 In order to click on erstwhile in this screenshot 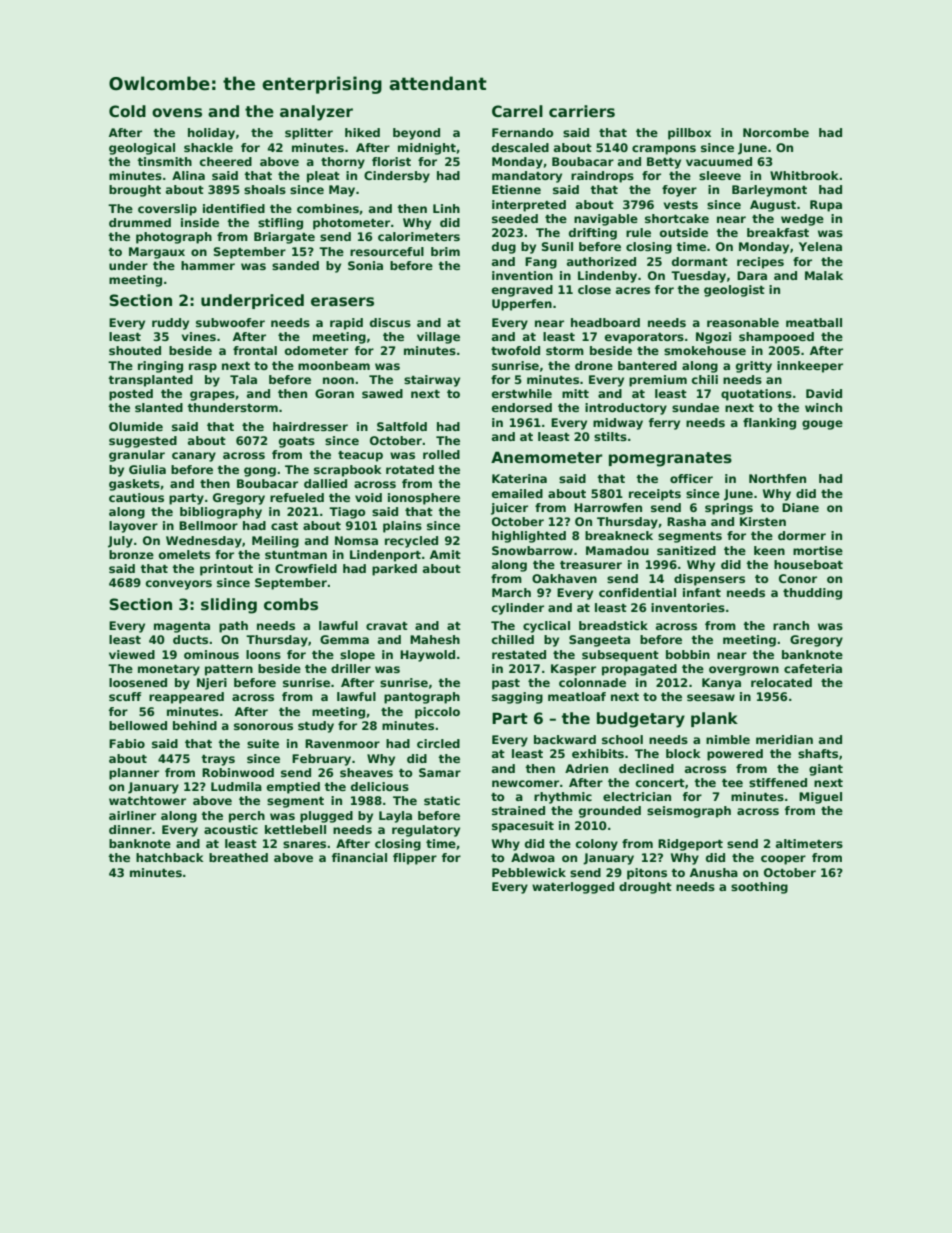, I will do `click(522, 393)`.
